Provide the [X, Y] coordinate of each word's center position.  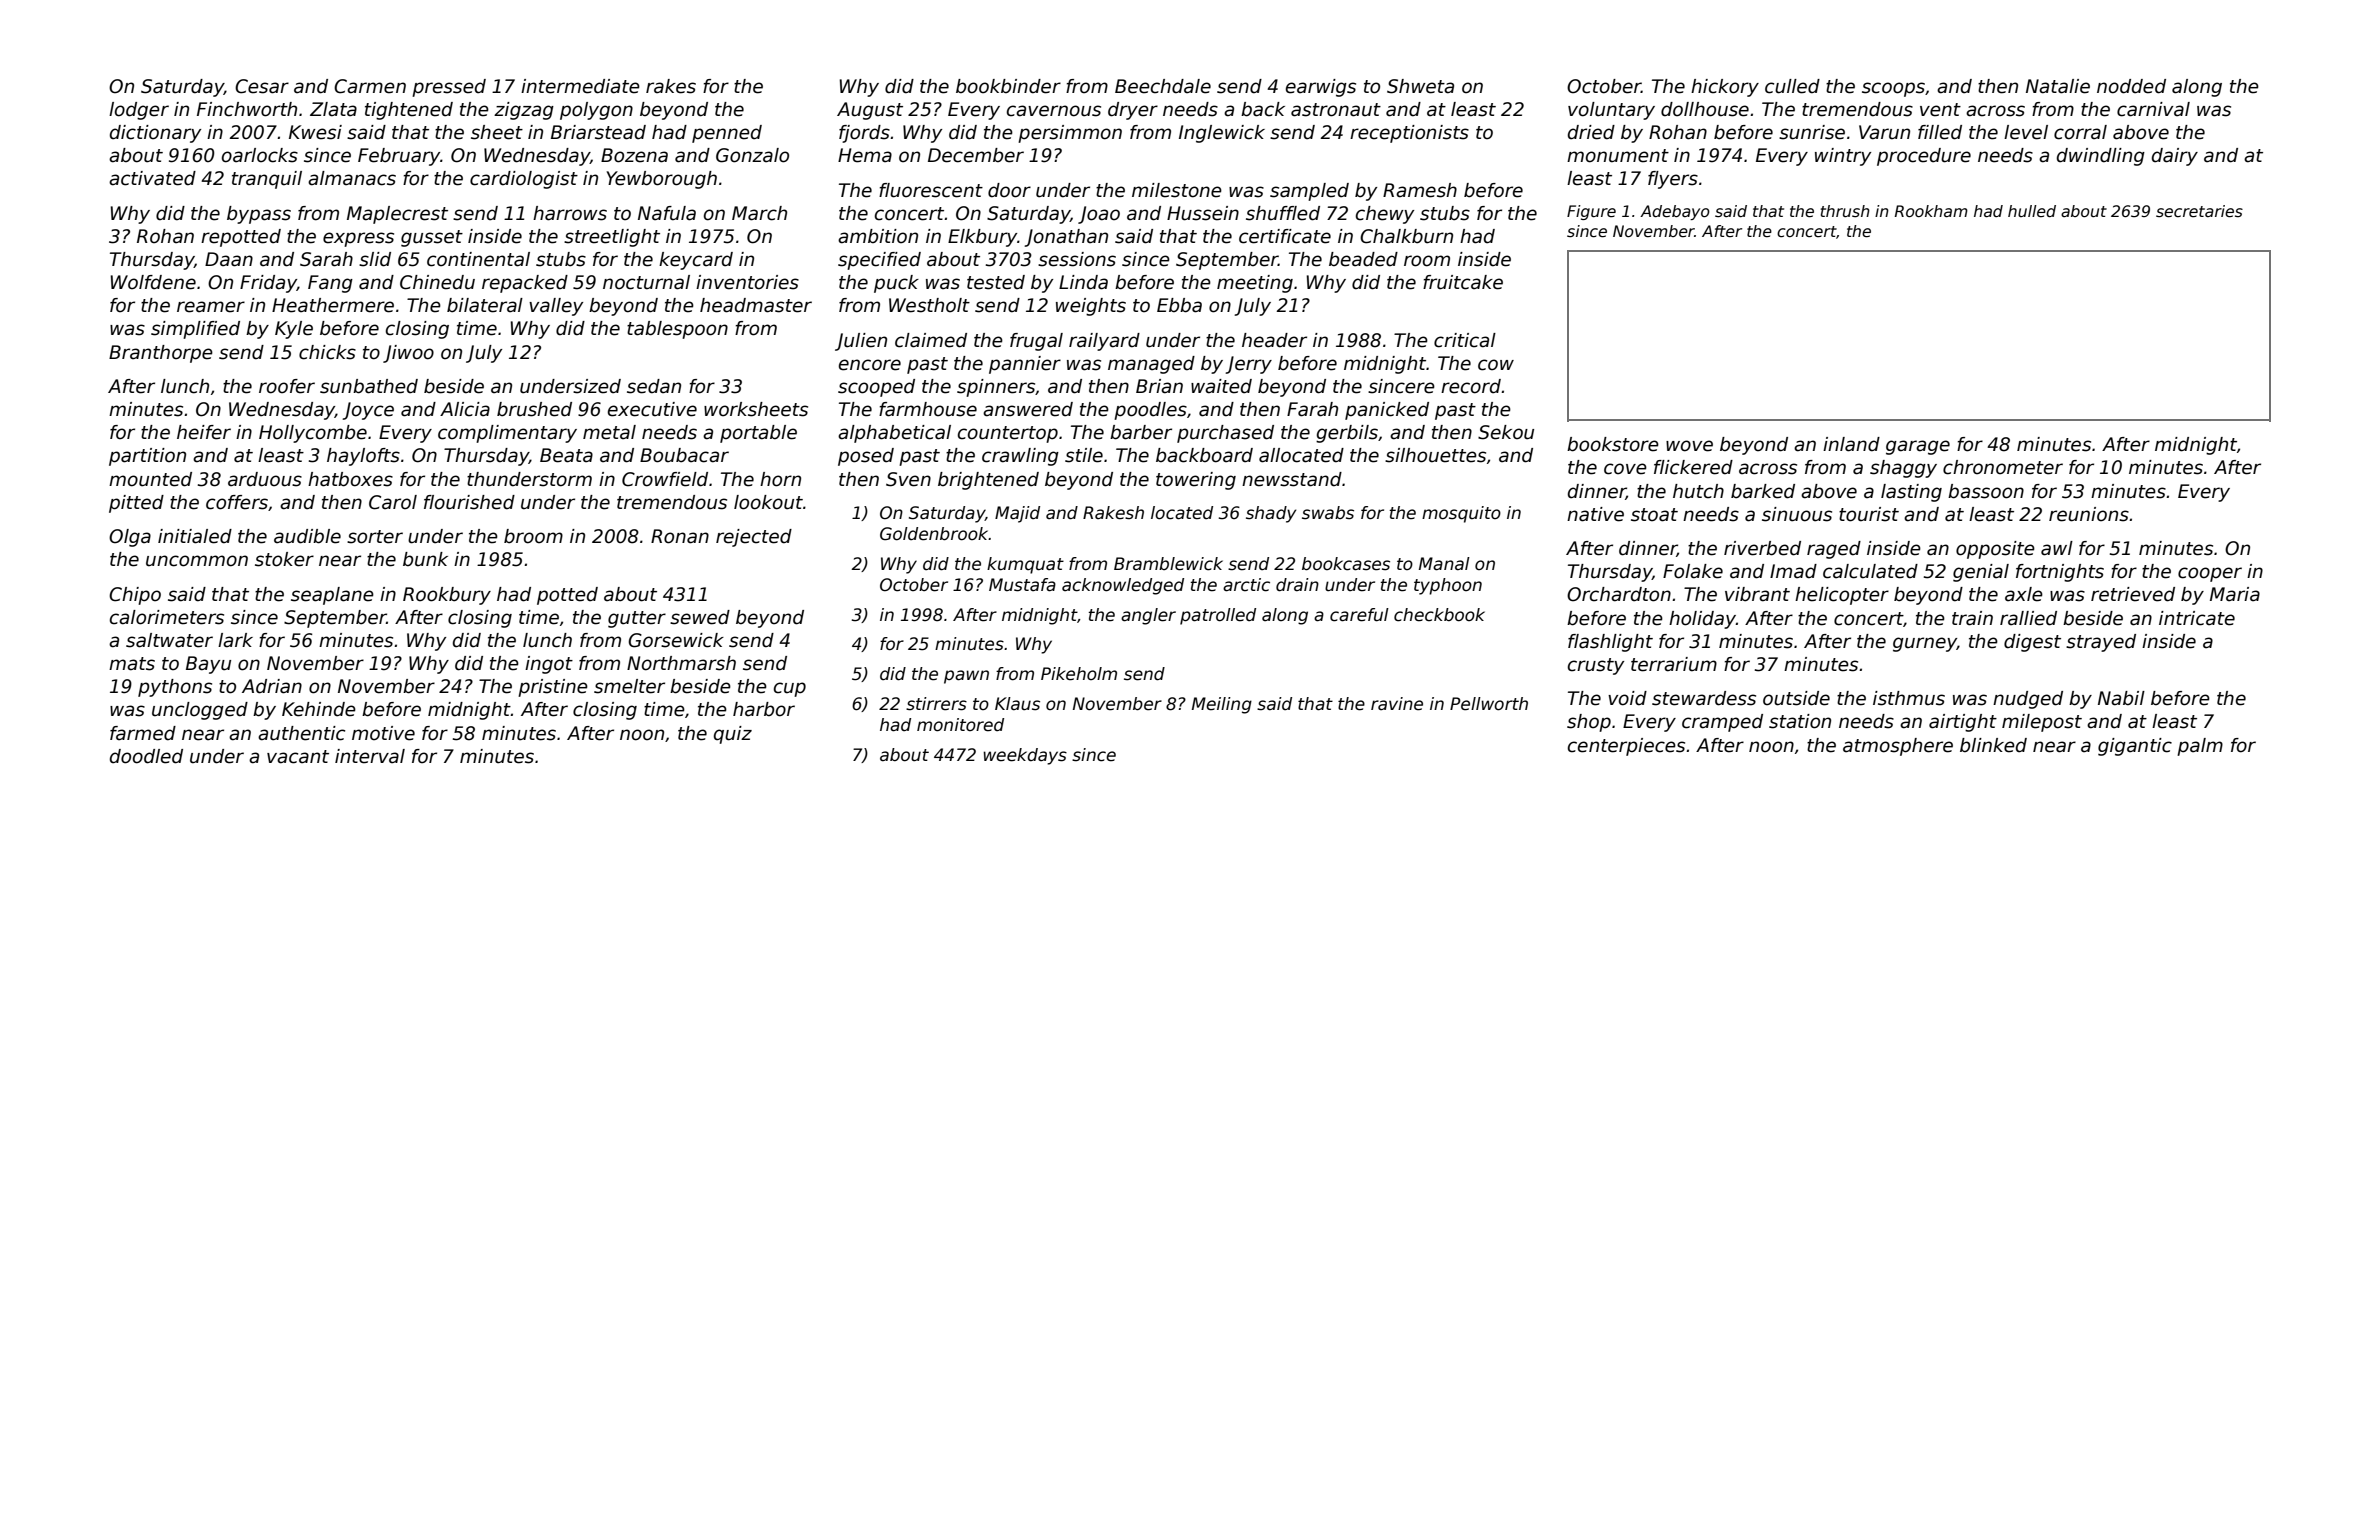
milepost [2042, 723]
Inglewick [1222, 134]
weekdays [1025, 756]
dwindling [2101, 157]
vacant [298, 757]
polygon [596, 111]
